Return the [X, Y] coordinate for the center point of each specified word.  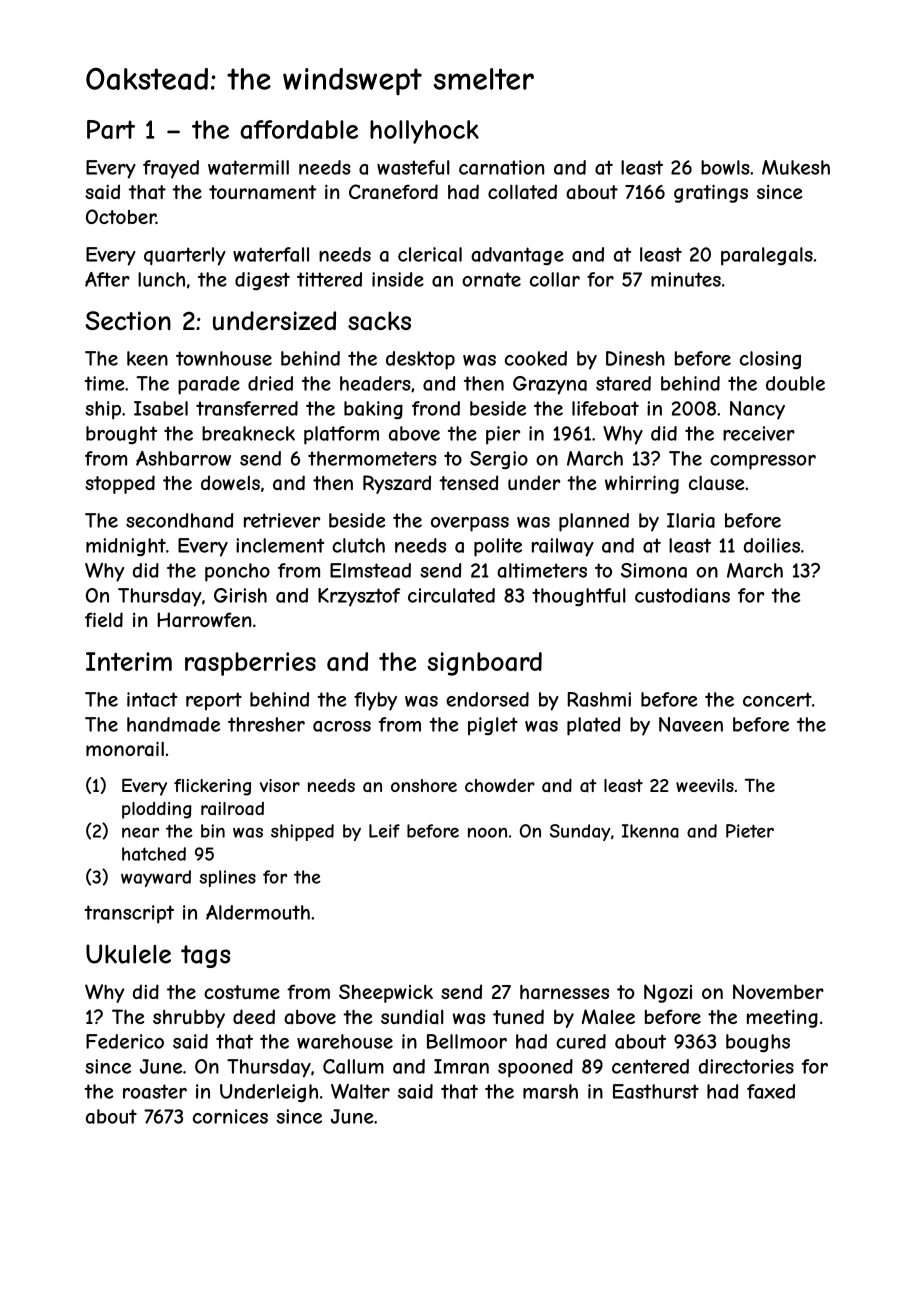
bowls [725, 167]
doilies [772, 545]
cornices [230, 1116]
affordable [299, 129]
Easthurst [656, 1091]
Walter [360, 1091]
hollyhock [424, 132]
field [104, 619]
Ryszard [397, 484]
